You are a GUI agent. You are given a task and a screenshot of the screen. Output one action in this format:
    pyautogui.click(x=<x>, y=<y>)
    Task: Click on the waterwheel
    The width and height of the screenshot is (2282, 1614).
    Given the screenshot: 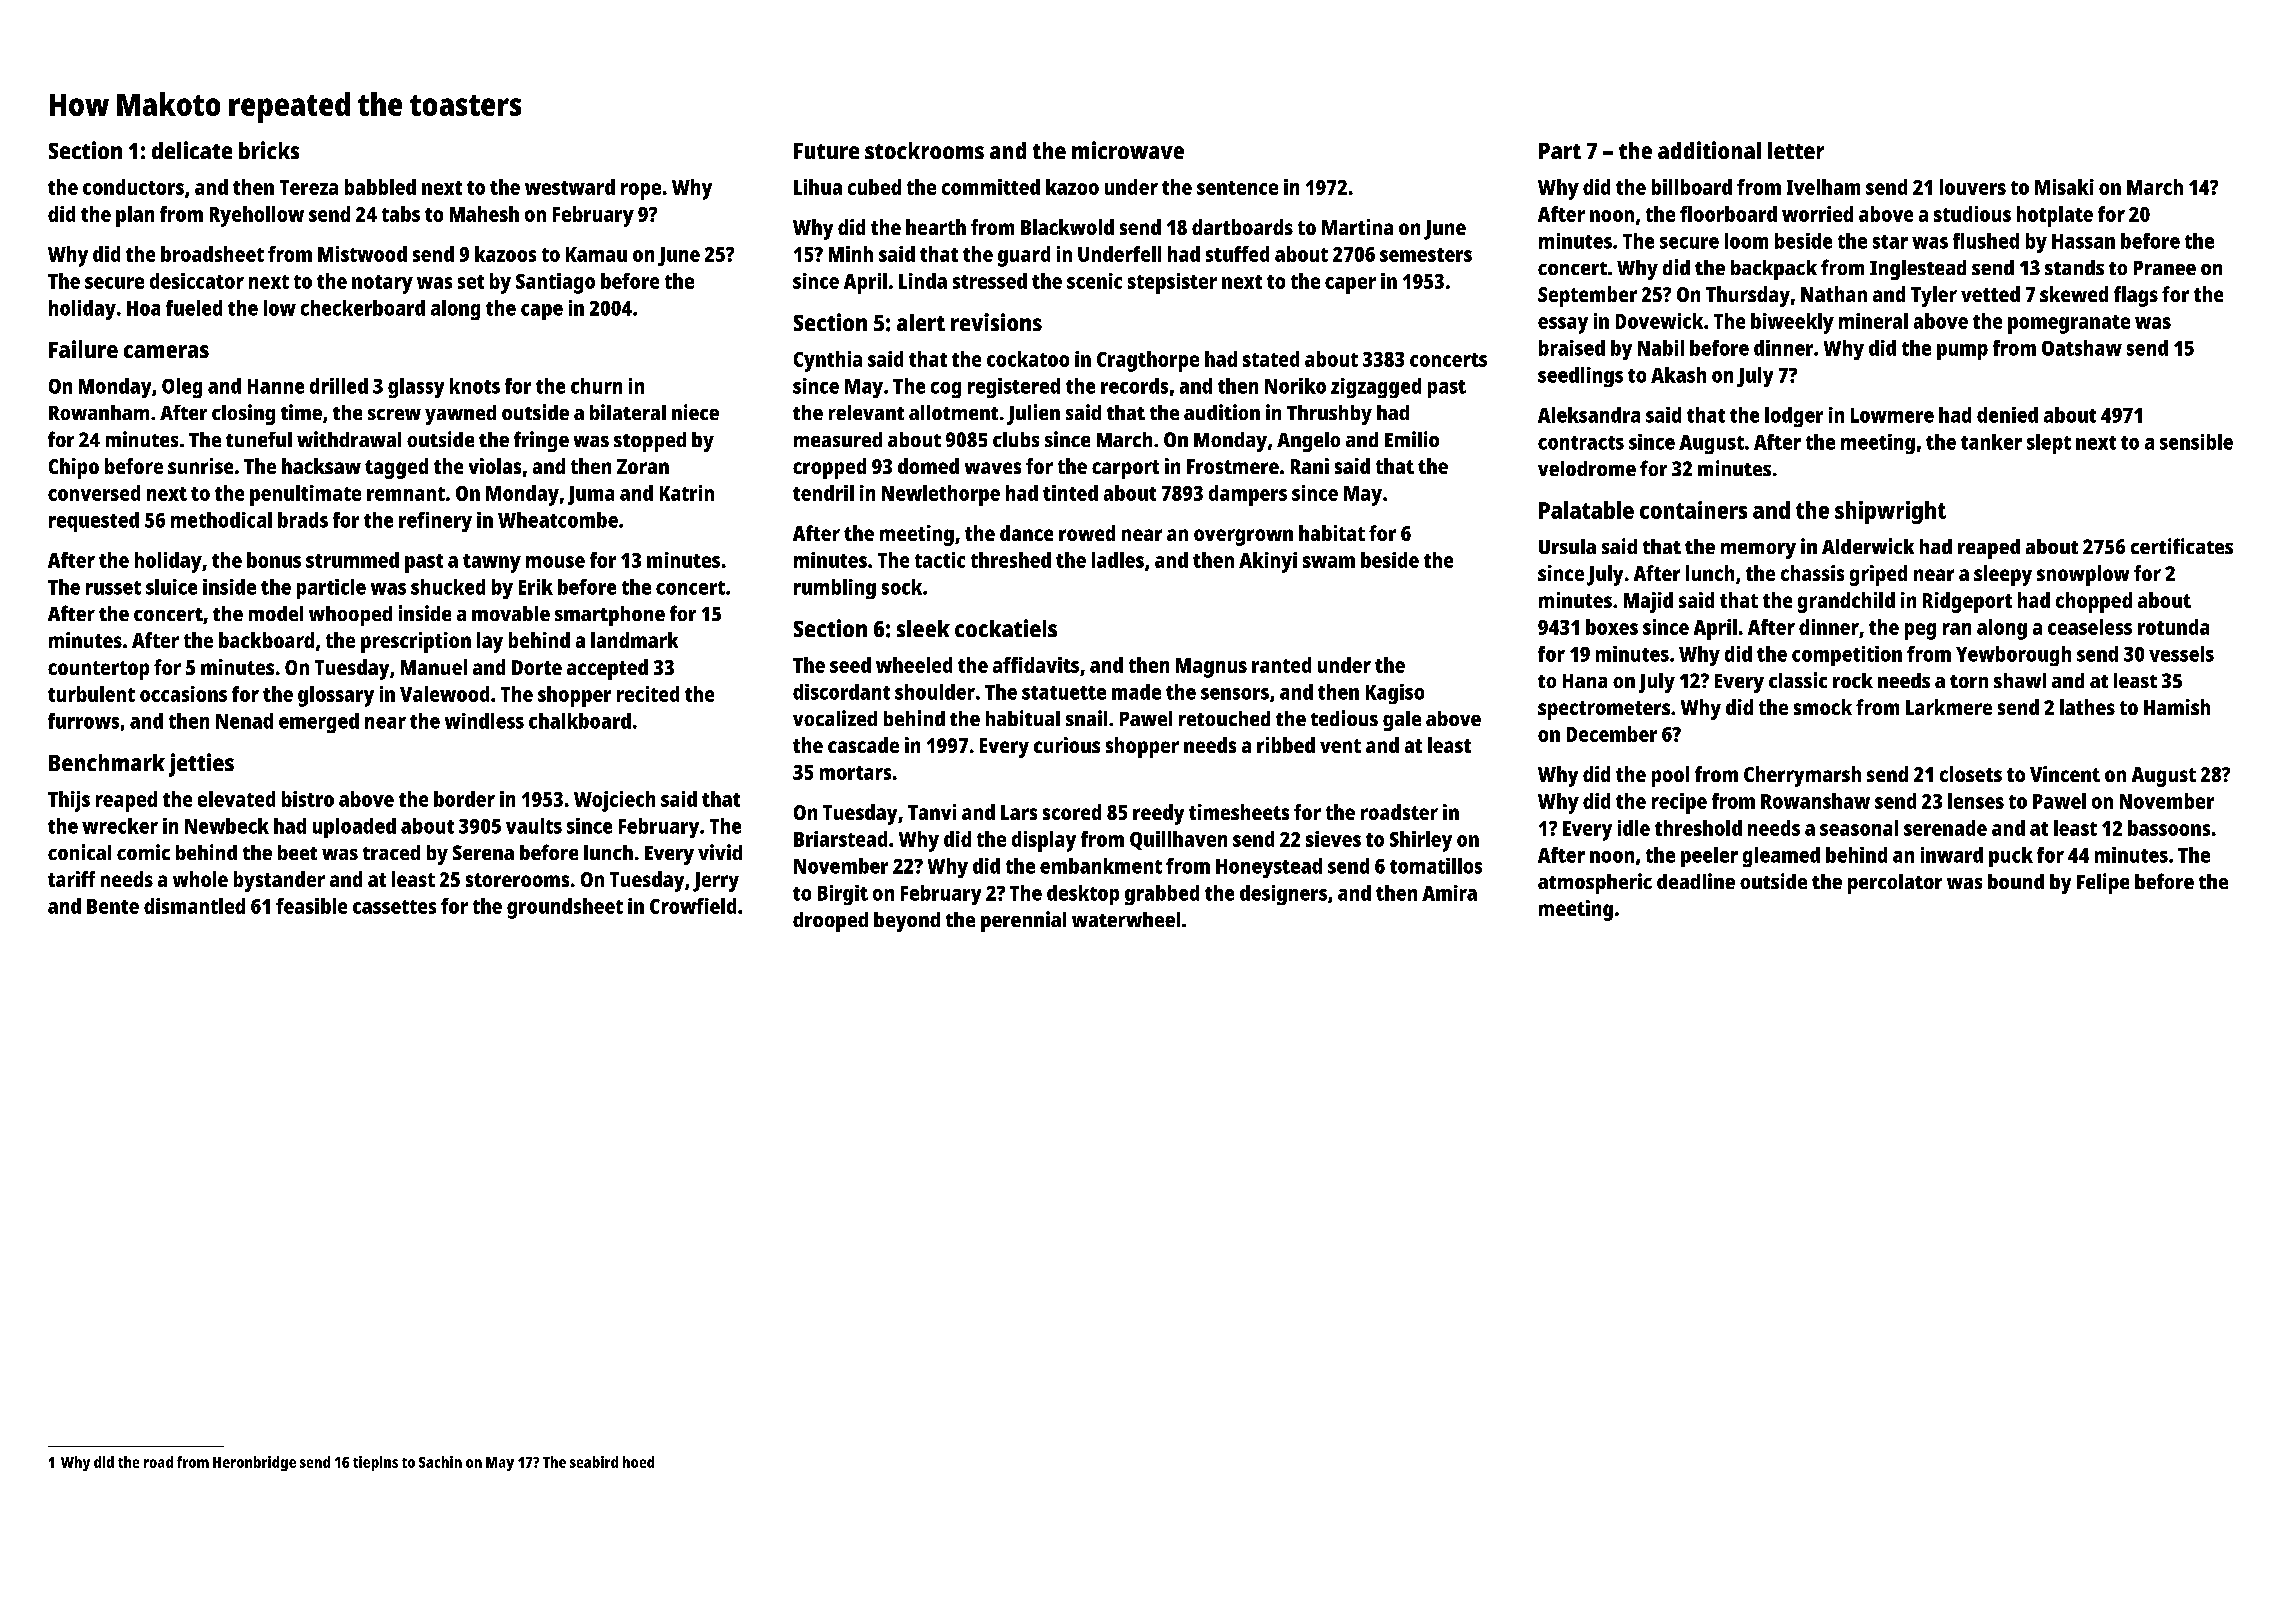 What is the action you would take?
    pyautogui.click(x=1126, y=919)
